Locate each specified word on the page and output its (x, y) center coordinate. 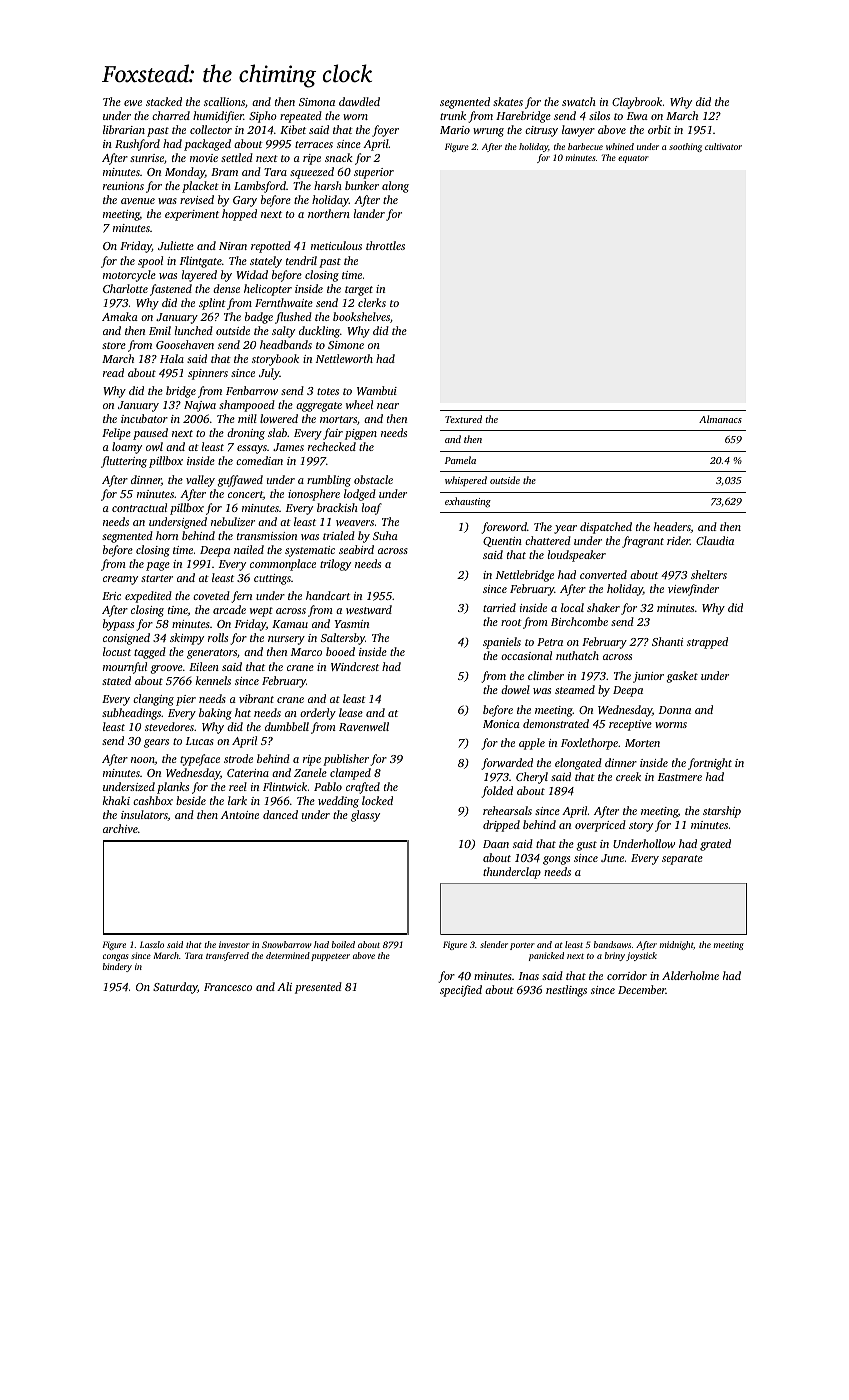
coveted (211, 595)
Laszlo (152, 944)
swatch (579, 101)
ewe (133, 103)
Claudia (715, 540)
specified (461, 991)
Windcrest (355, 666)
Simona (317, 102)
